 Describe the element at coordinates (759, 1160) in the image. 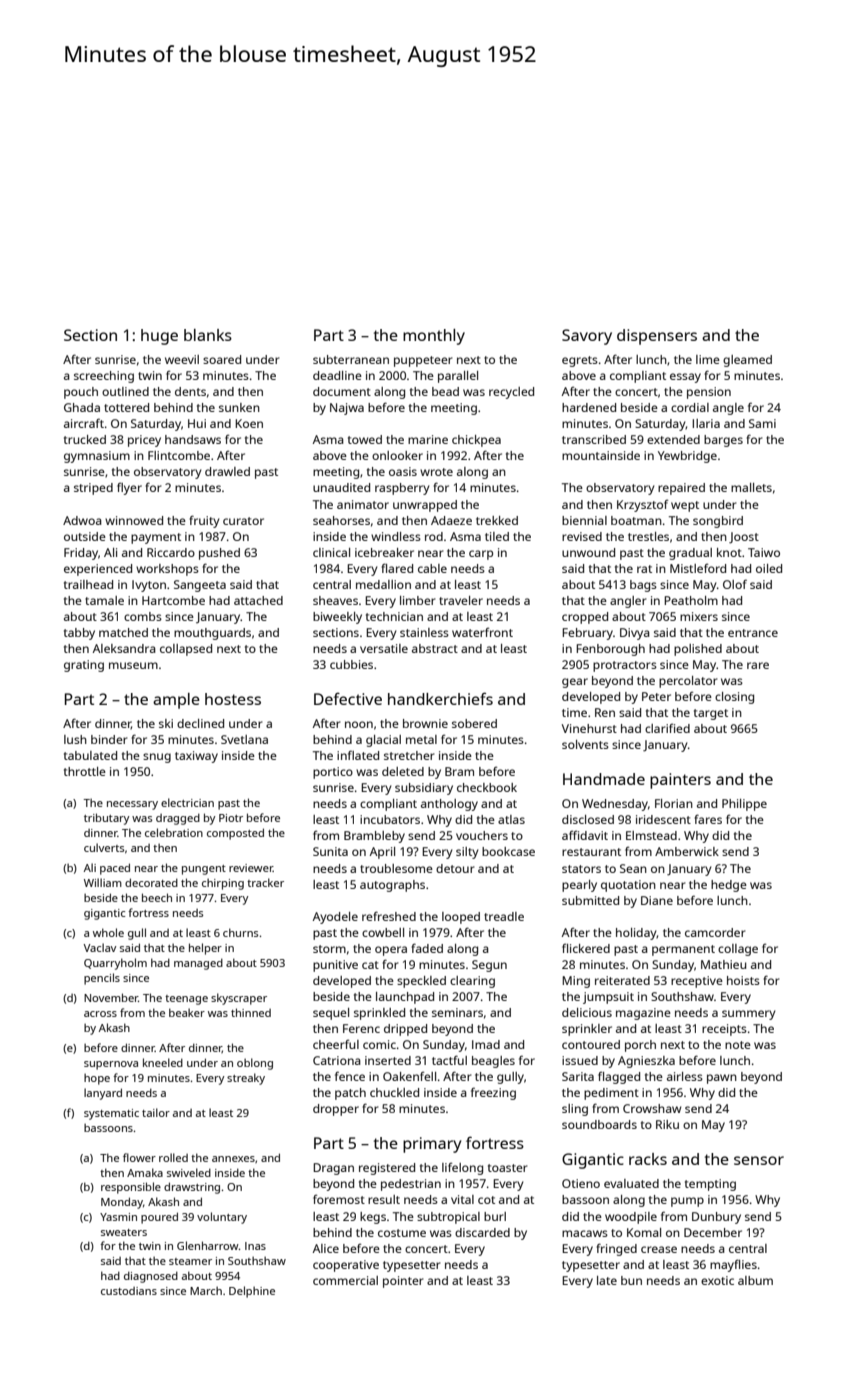

I see `sensor` at that location.
